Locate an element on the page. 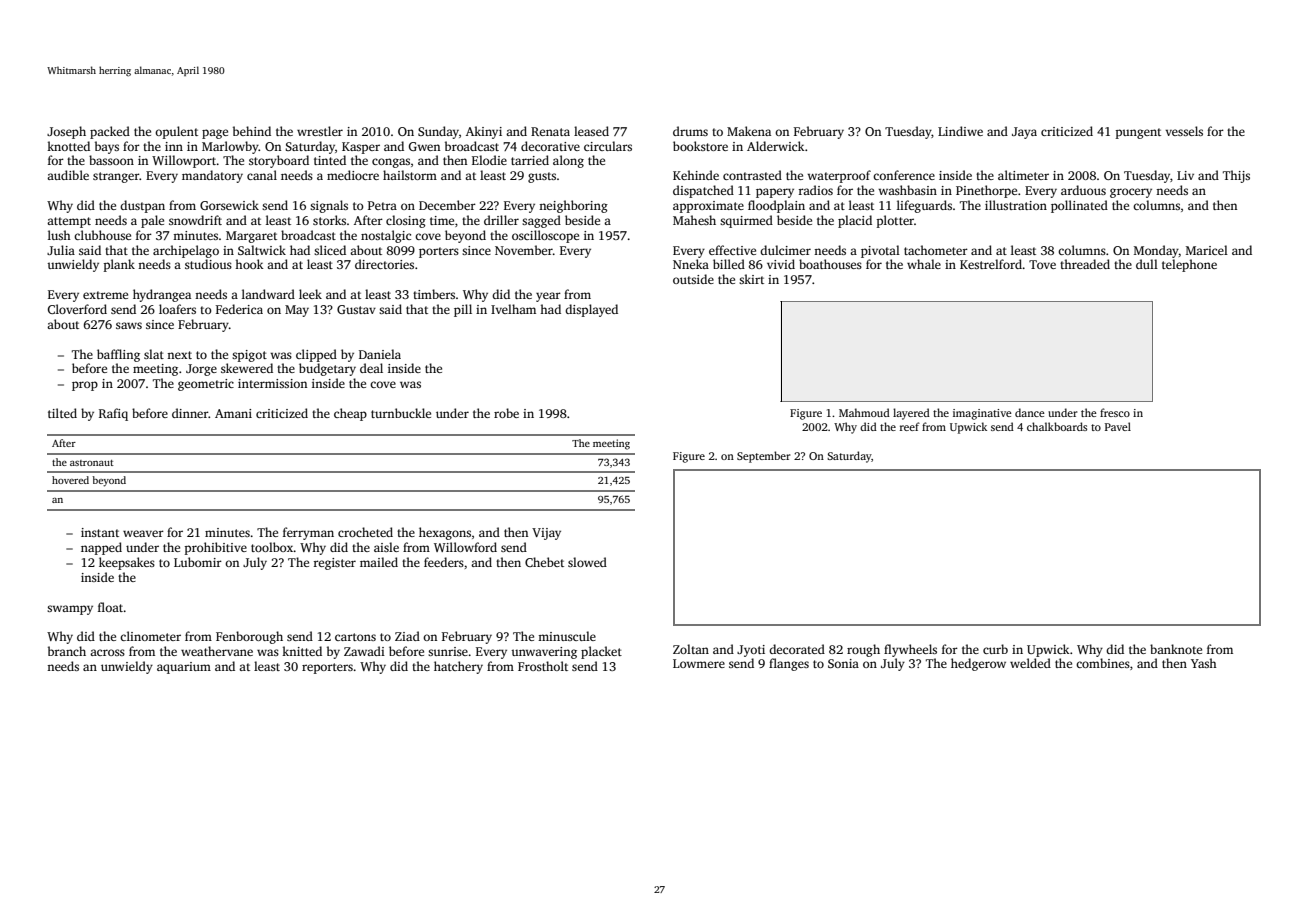  Tove is located at coordinates (1042, 264).
